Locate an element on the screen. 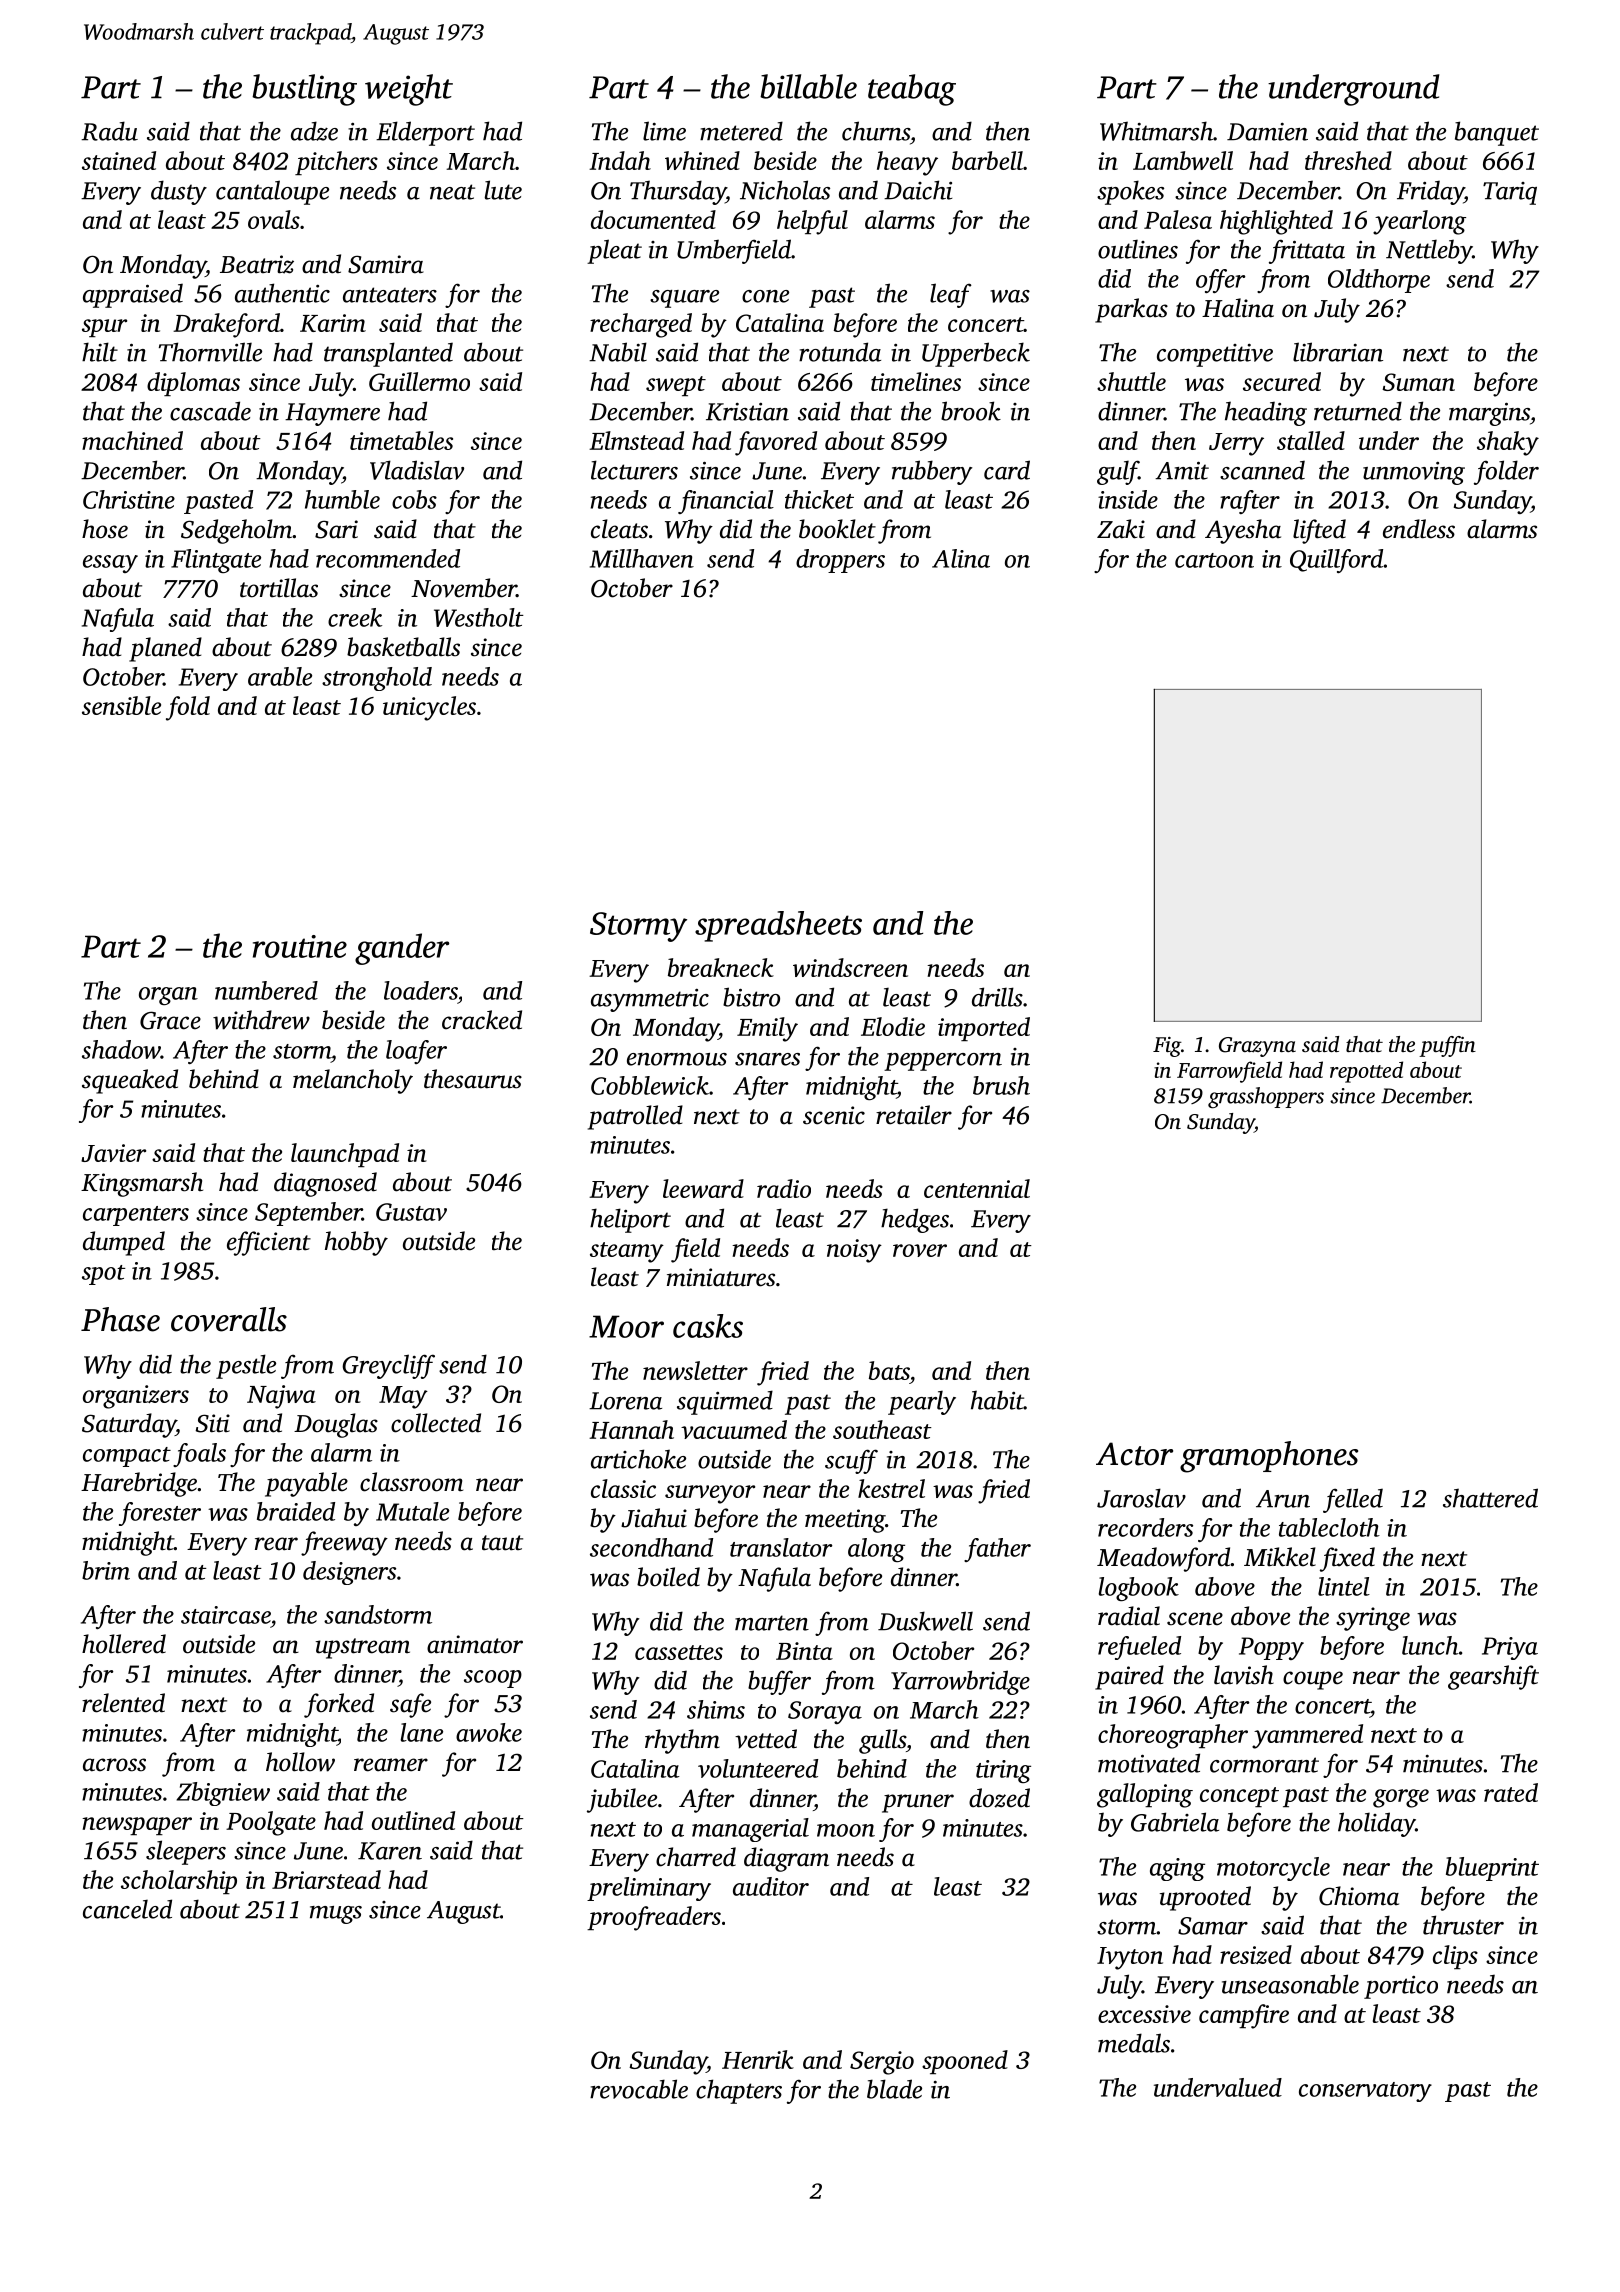 The image size is (1620, 2292). Radu is located at coordinates (109, 131).
